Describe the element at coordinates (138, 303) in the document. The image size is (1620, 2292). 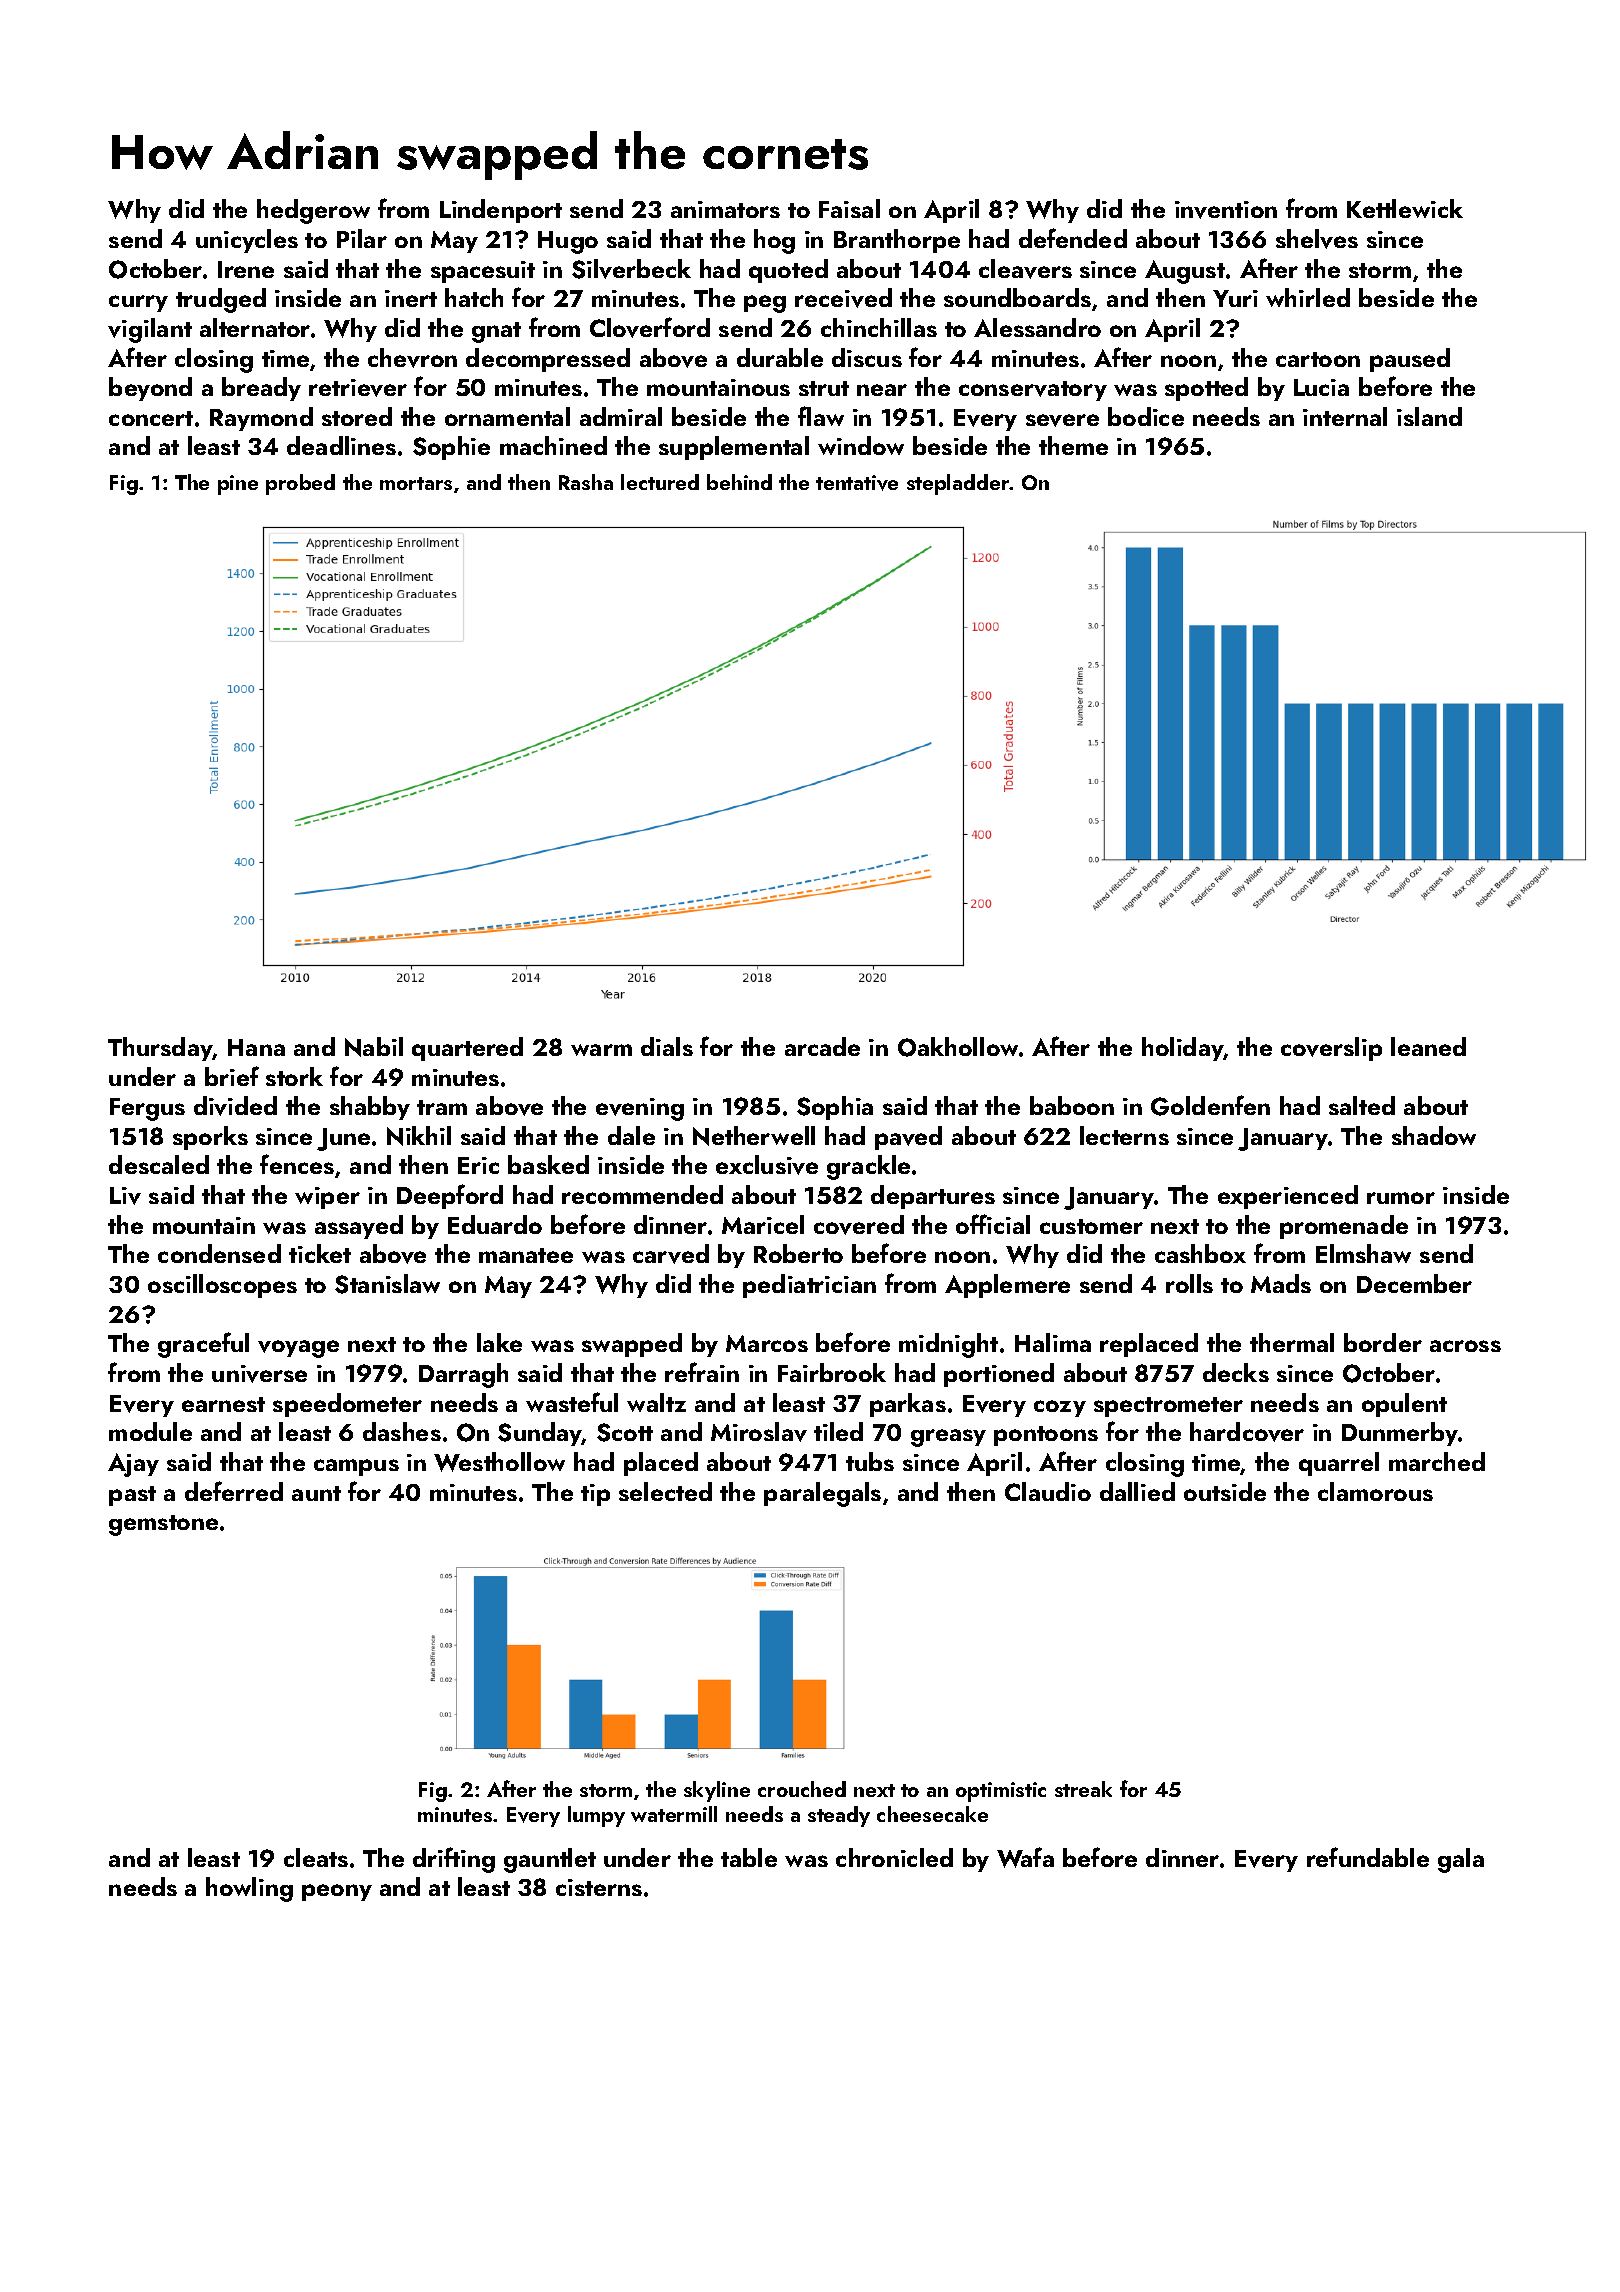
I see `curry` at that location.
